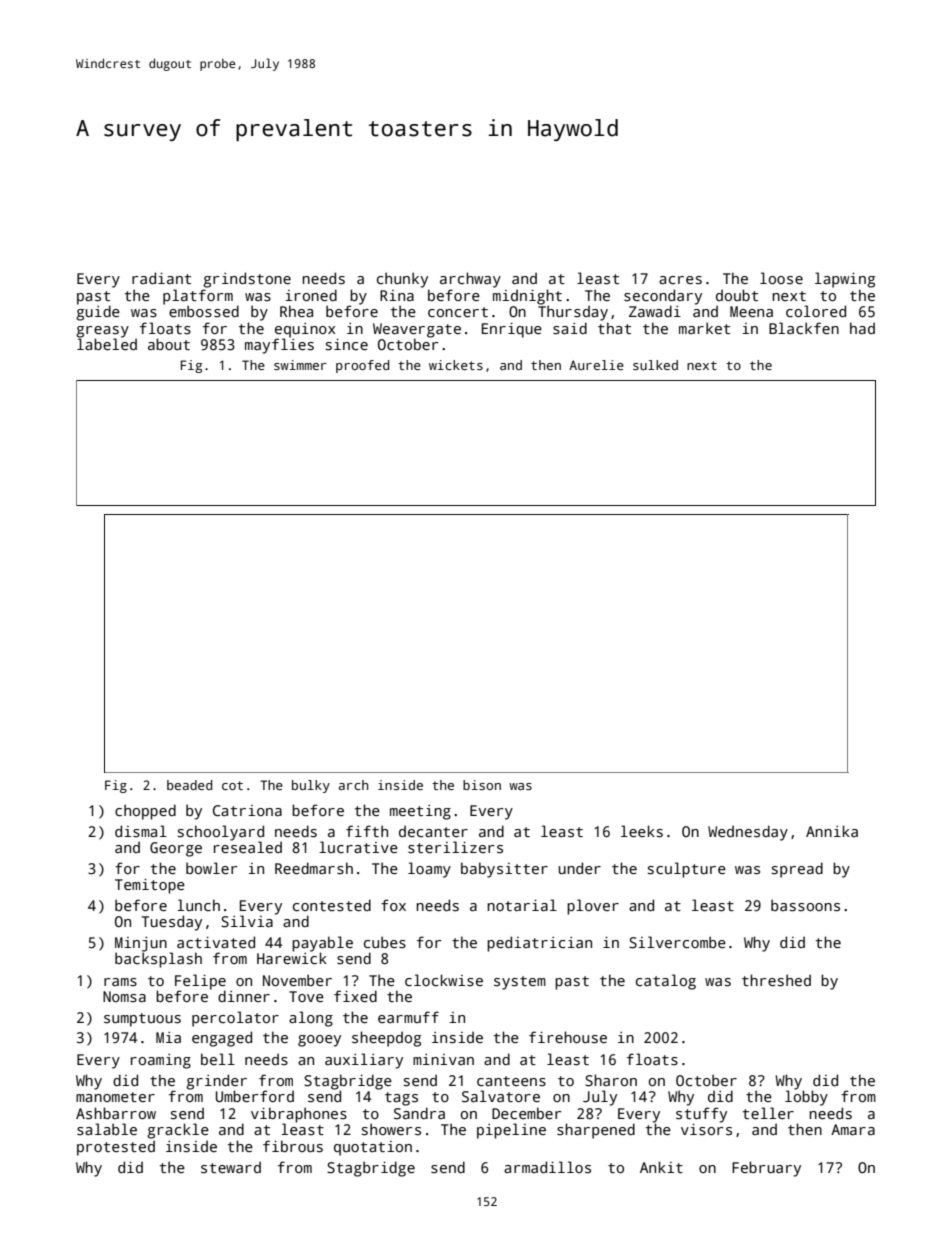 The image size is (952, 1233). I want to click on bison, so click(482, 785).
